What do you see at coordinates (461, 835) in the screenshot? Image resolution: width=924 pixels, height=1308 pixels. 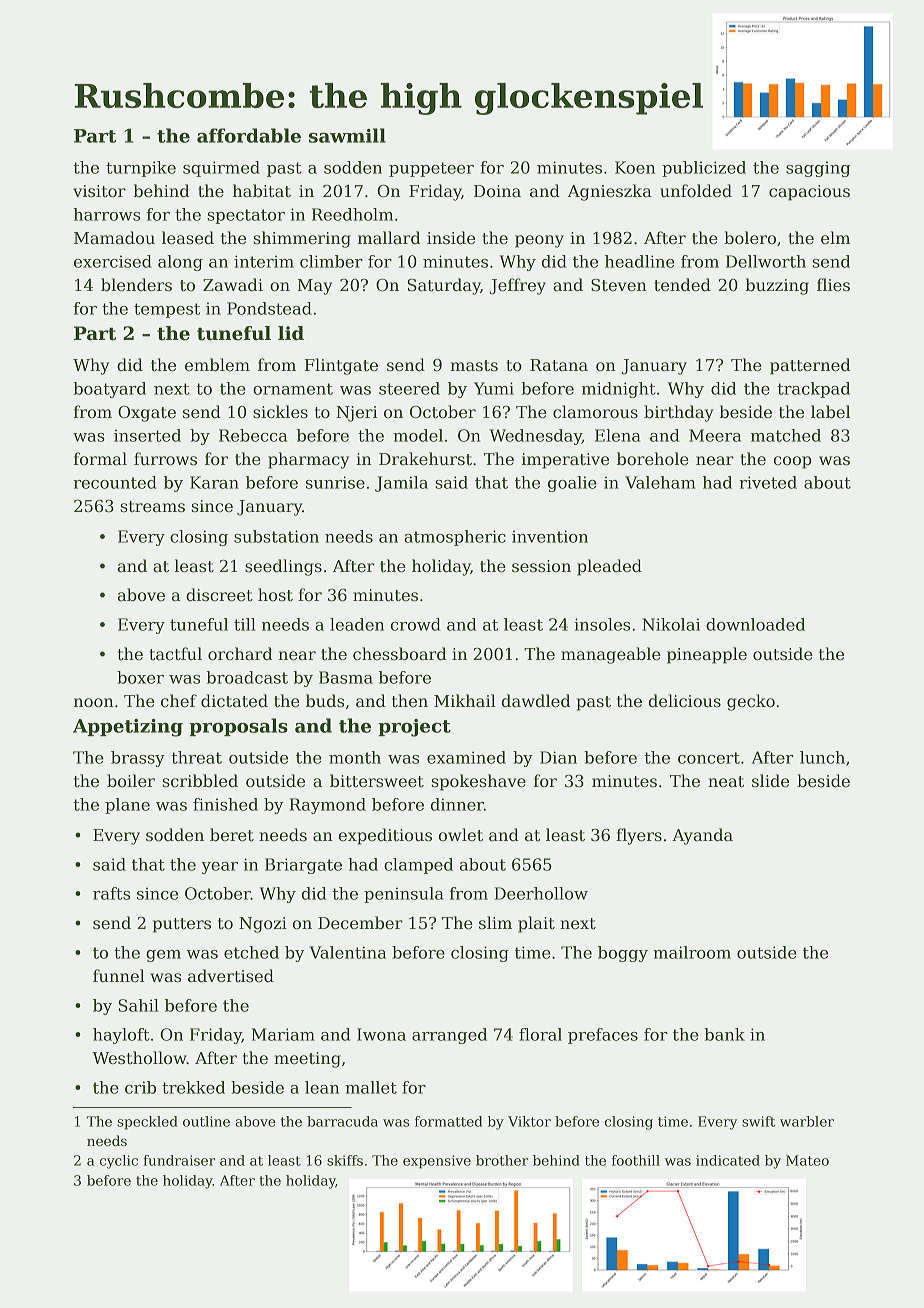 I see `owlet` at bounding box center [461, 835].
